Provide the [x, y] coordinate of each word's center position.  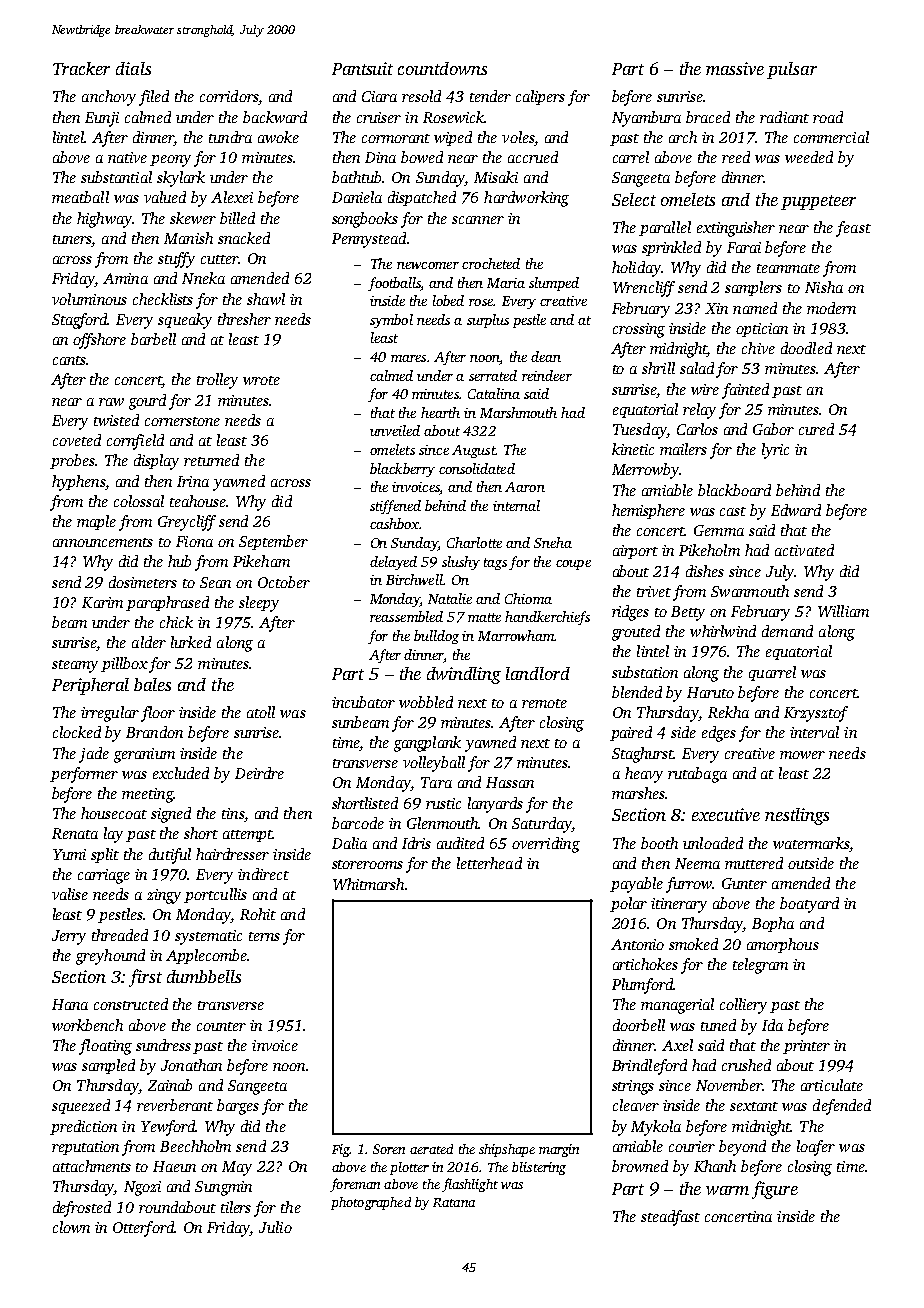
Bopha [773, 924]
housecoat [114, 813]
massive [735, 68]
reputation [85, 1148]
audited [460, 843]
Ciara [379, 96]
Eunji [102, 119]
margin [559, 1150]
